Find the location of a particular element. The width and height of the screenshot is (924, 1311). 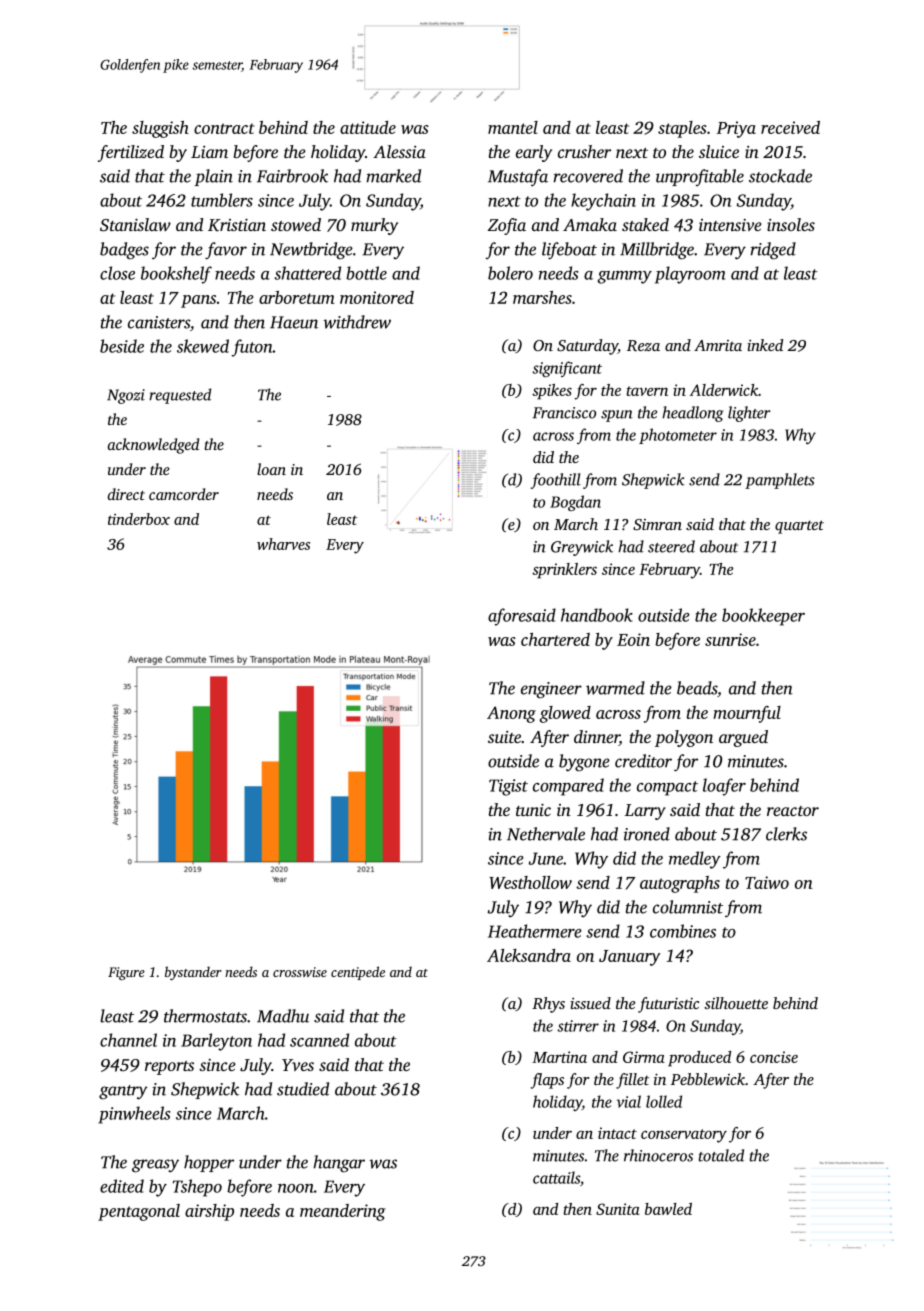

Rhys is located at coordinates (548, 1005).
